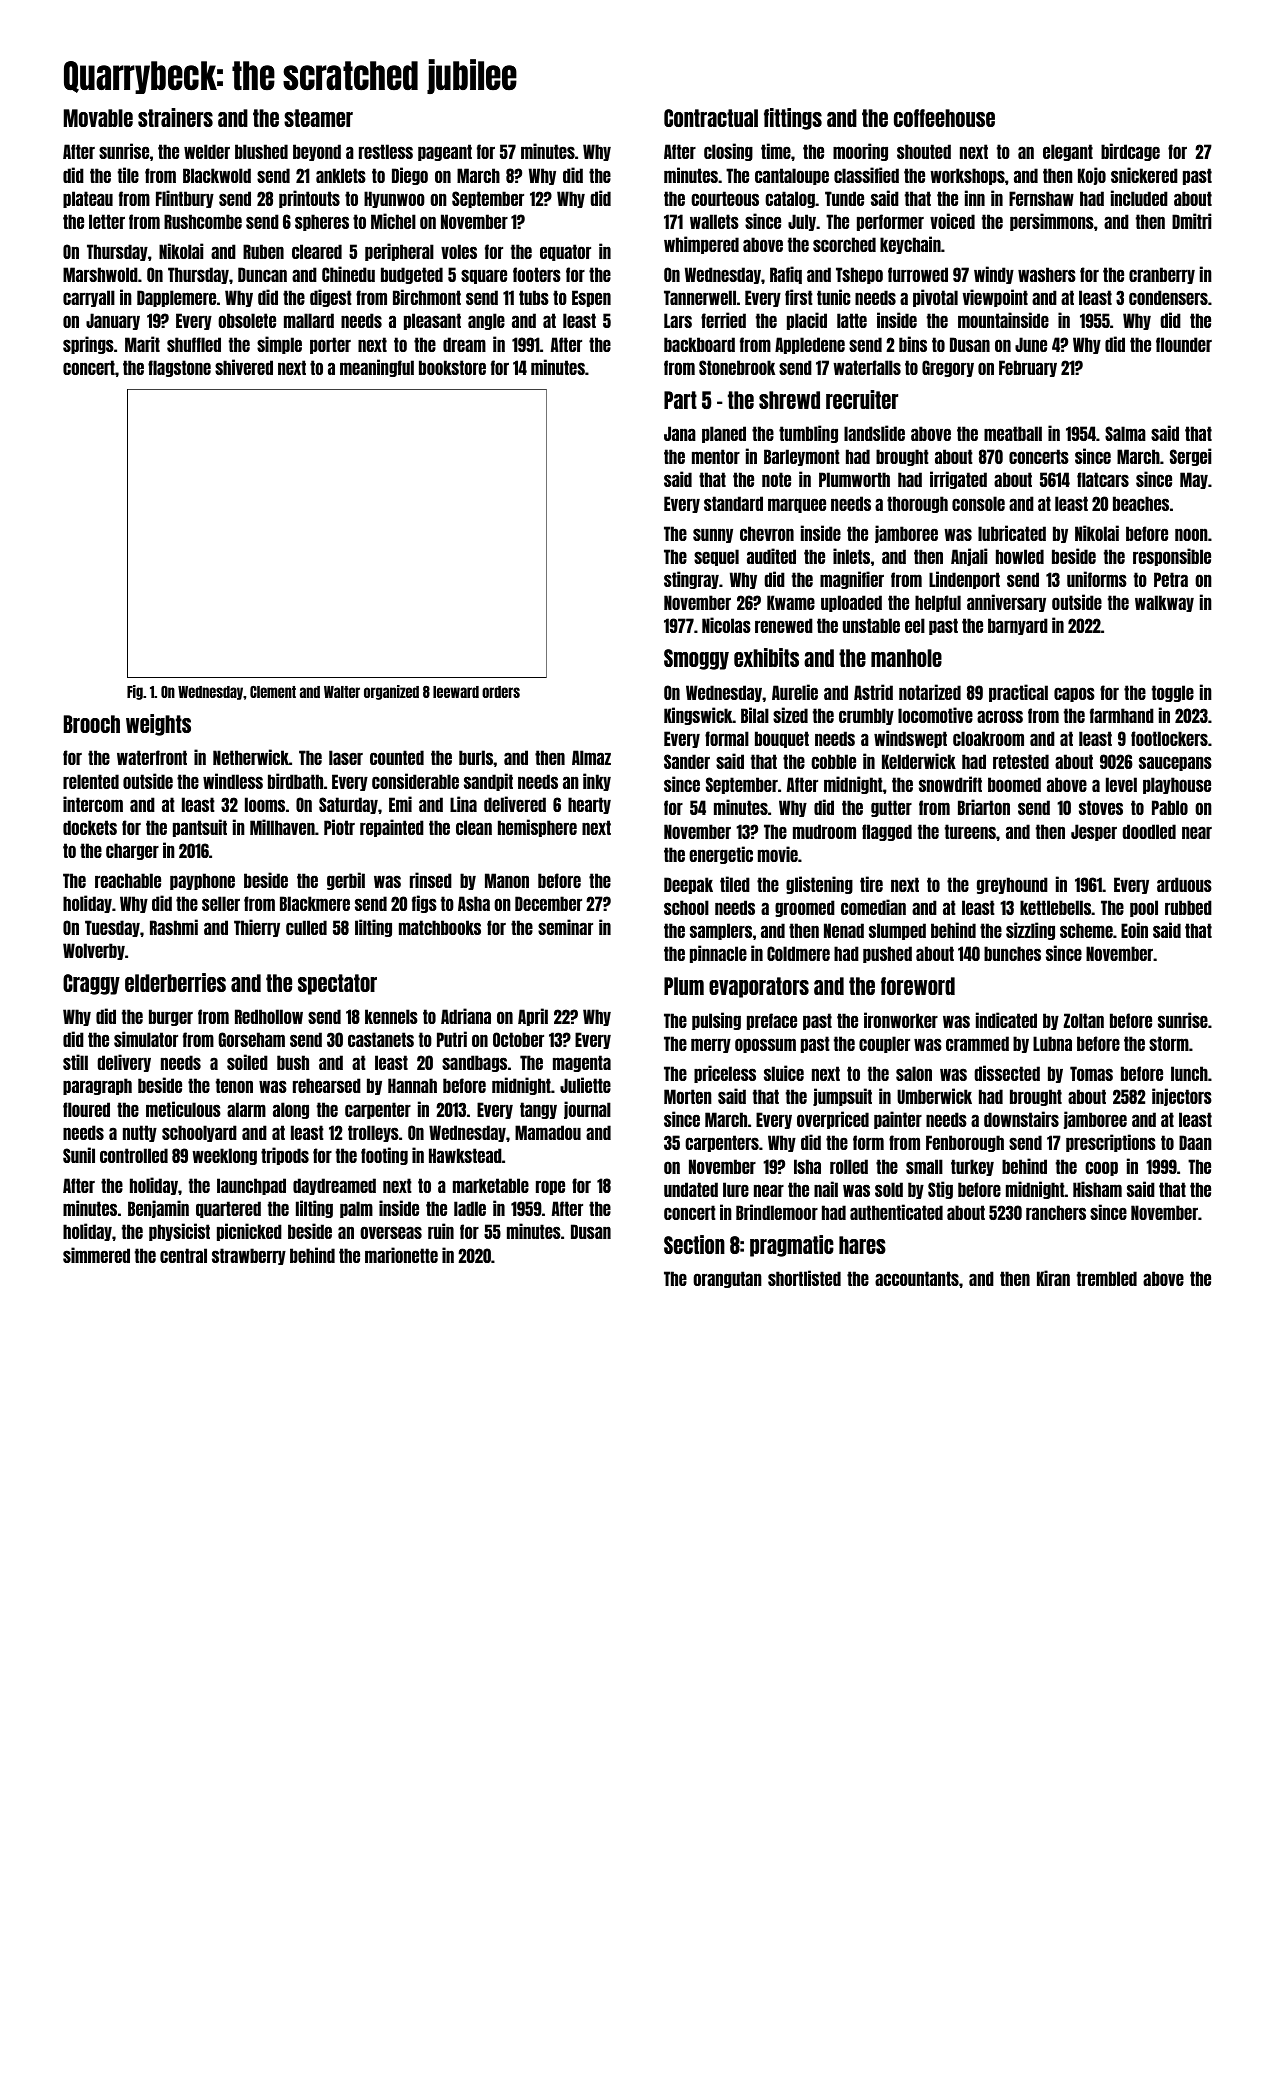 The image size is (1275, 2100). What do you see at coordinates (678, 320) in the screenshot?
I see `Lars` at bounding box center [678, 320].
